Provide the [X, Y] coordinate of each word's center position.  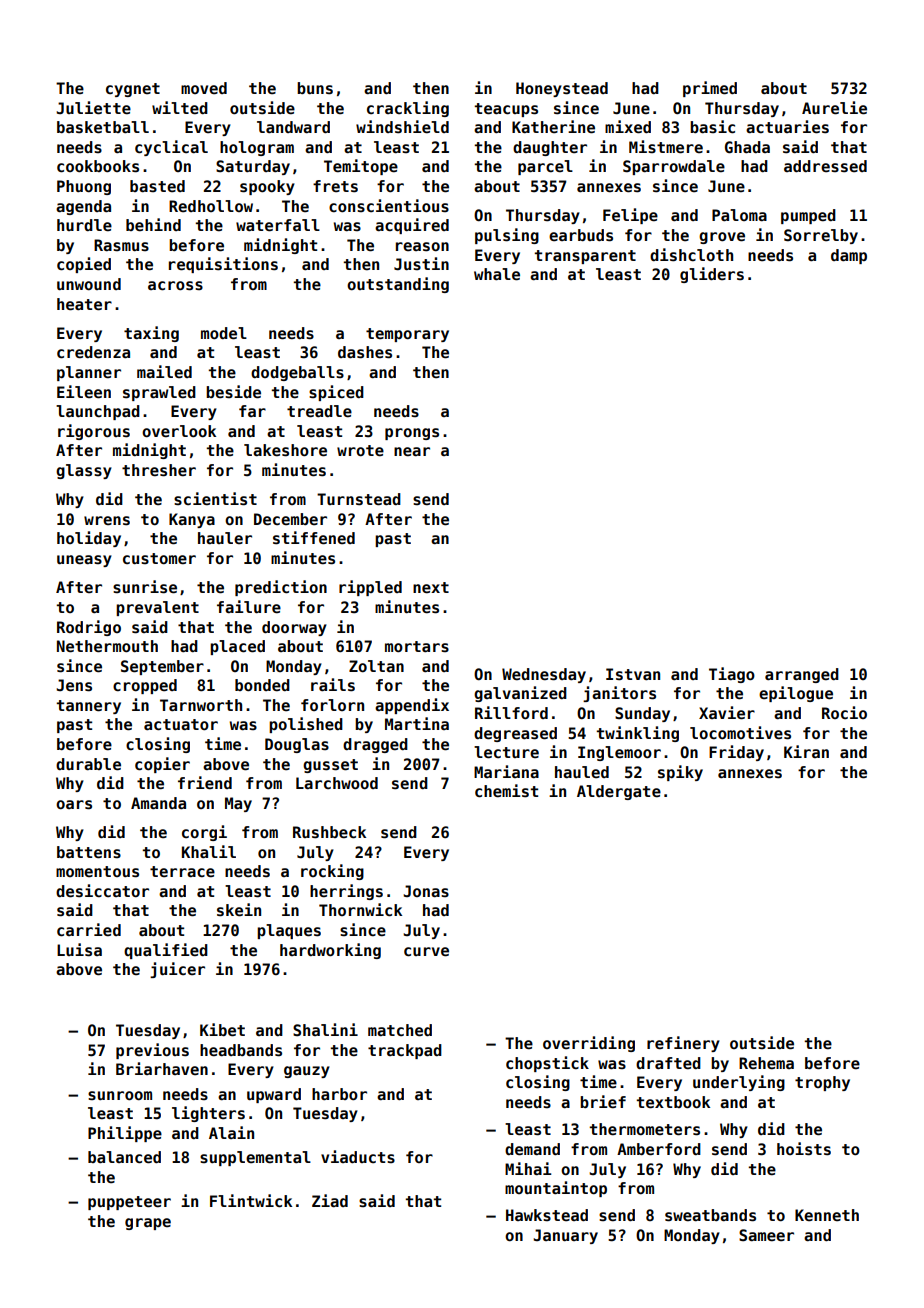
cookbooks [98, 166]
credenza [93, 352]
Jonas [426, 891]
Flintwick [251, 1201]
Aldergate [619, 792]
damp [849, 256]
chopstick [547, 1064]
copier [162, 765]
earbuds [581, 235]
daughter [550, 148]
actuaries [787, 127]
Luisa [79, 950]
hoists [804, 1149]
